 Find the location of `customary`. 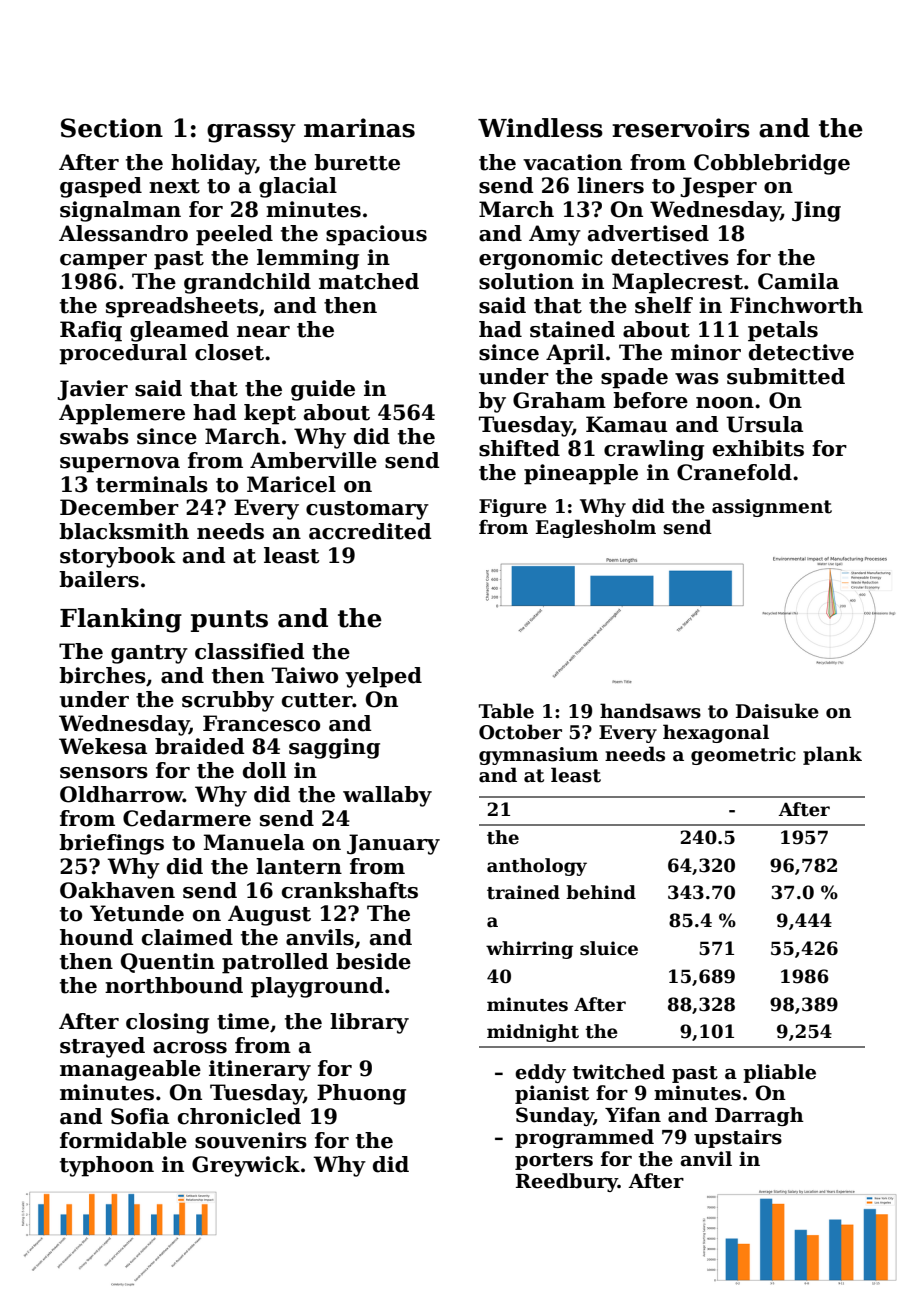

customary is located at coordinates (367, 510).
